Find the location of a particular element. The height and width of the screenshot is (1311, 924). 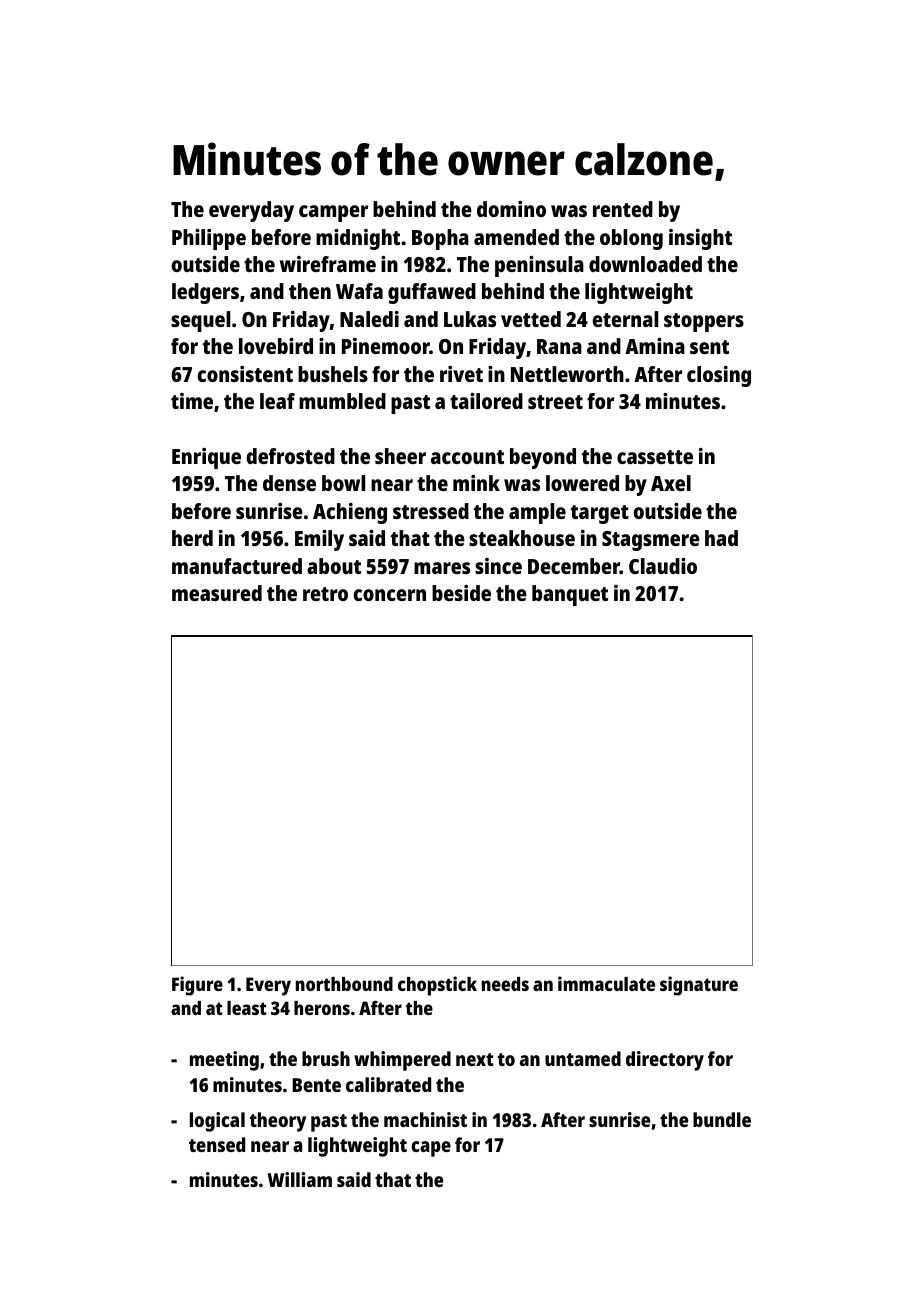

domino is located at coordinates (511, 209).
